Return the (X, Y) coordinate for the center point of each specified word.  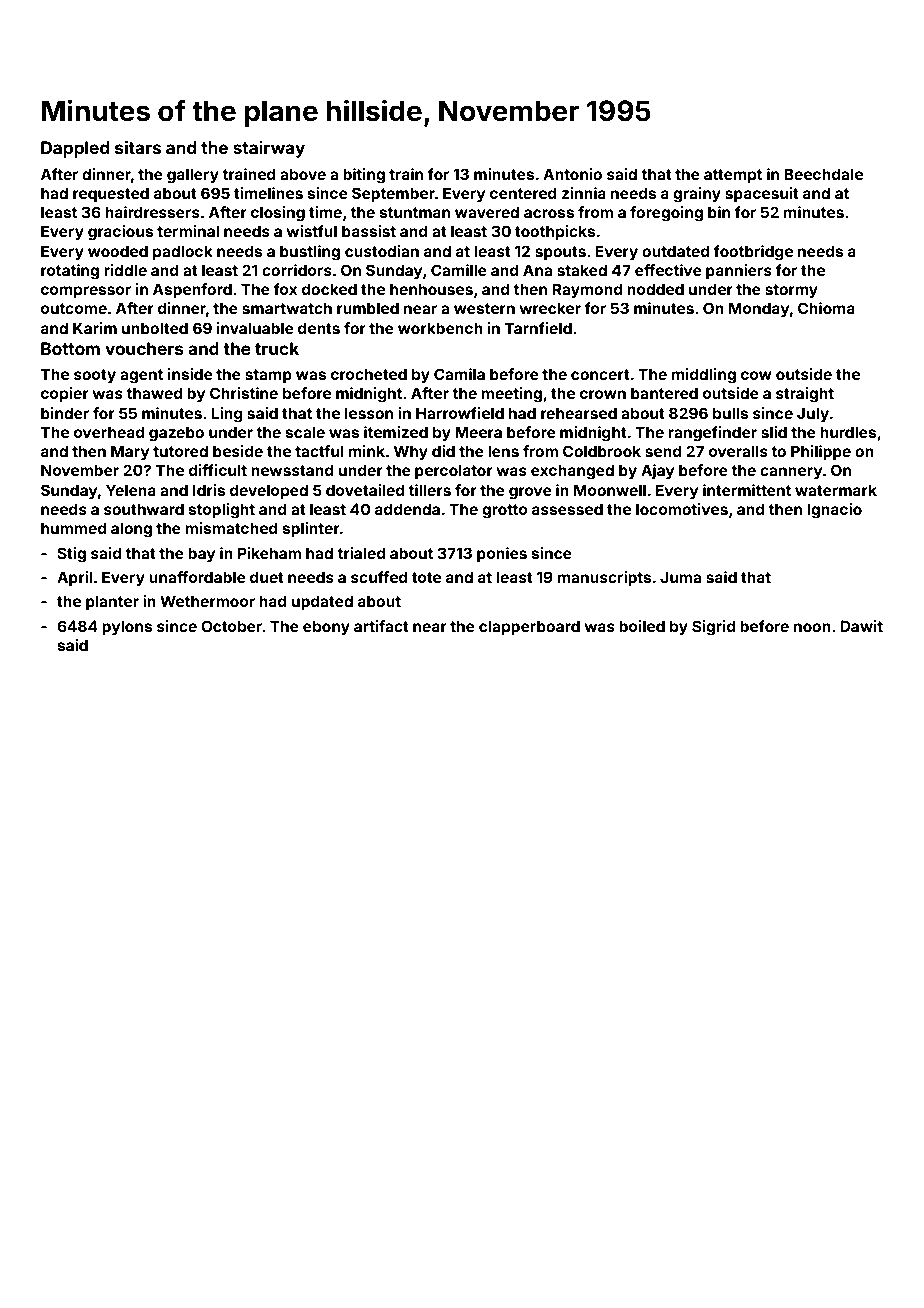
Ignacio (834, 511)
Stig (71, 555)
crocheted (369, 374)
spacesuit (762, 194)
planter (112, 602)
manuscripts (604, 578)
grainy (697, 195)
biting (364, 176)
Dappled (75, 149)
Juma (680, 577)
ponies (502, 554)
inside (190, 374)
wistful (312, 231)
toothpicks (555, 232)
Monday (759, 309)
